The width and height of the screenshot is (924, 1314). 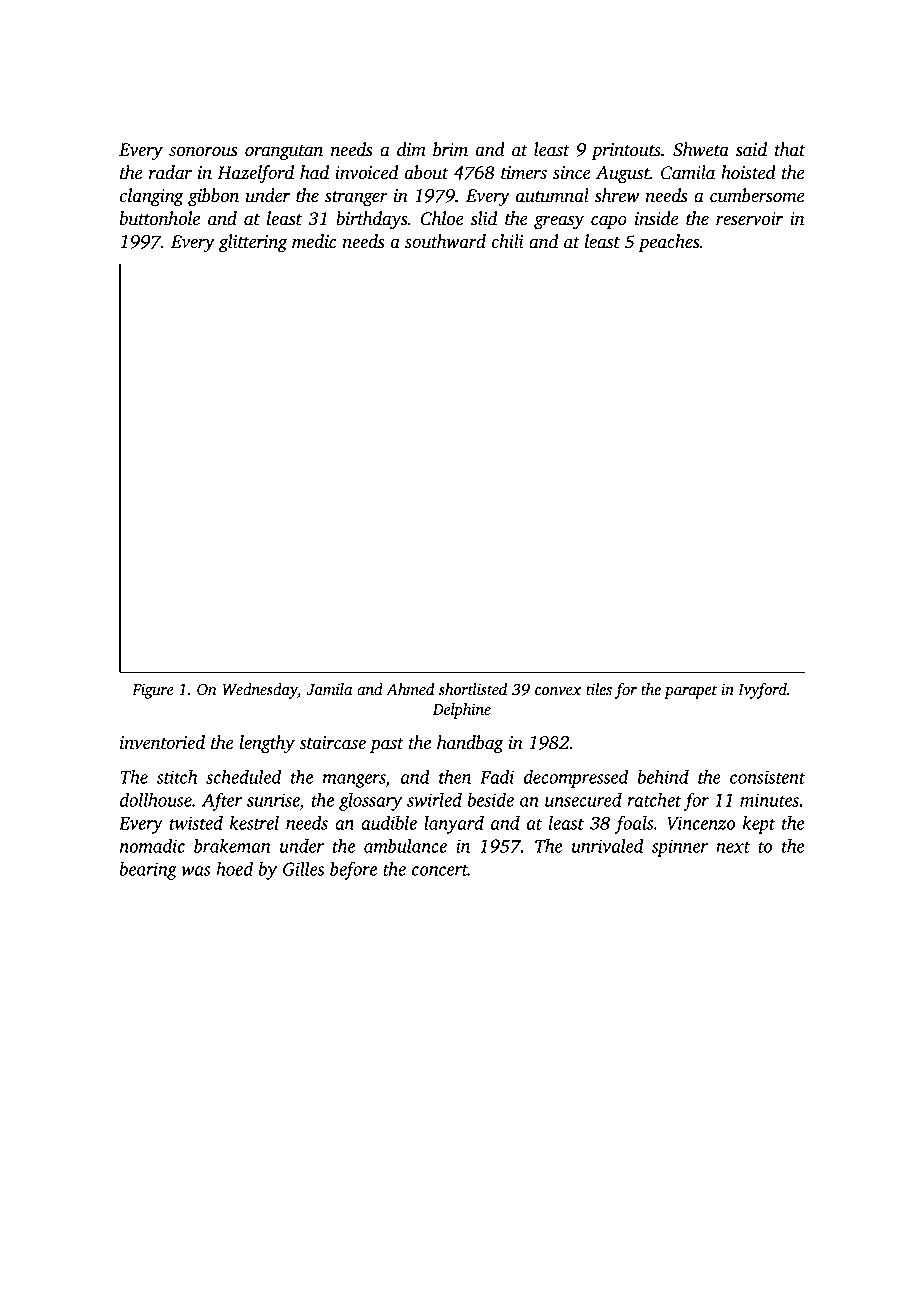 I want to click on stitch, so click(x=177, y=777).
